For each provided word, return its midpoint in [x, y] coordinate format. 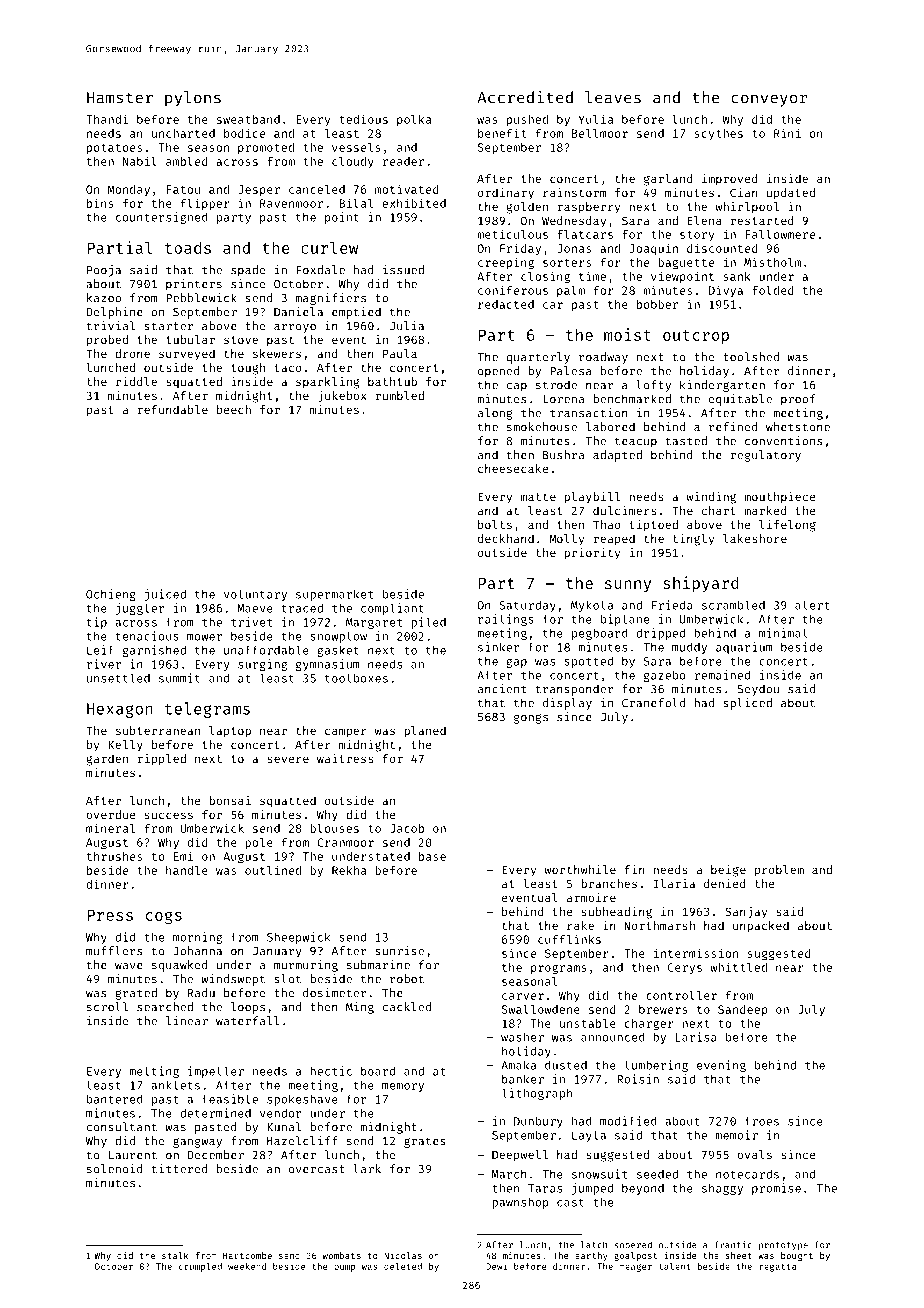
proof [798, 400]
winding [711, 498]
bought [797, 1256]
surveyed [187, 355]
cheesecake [513, 468]
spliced [747, 704]
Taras [545, 1188]
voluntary [255, 595]
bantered [115, 1099]
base [432, 856]
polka [414, 120]
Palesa [571, 371]
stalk [175, 1255]
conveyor [769, 100]
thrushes [114, 856]
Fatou [183, 189]
